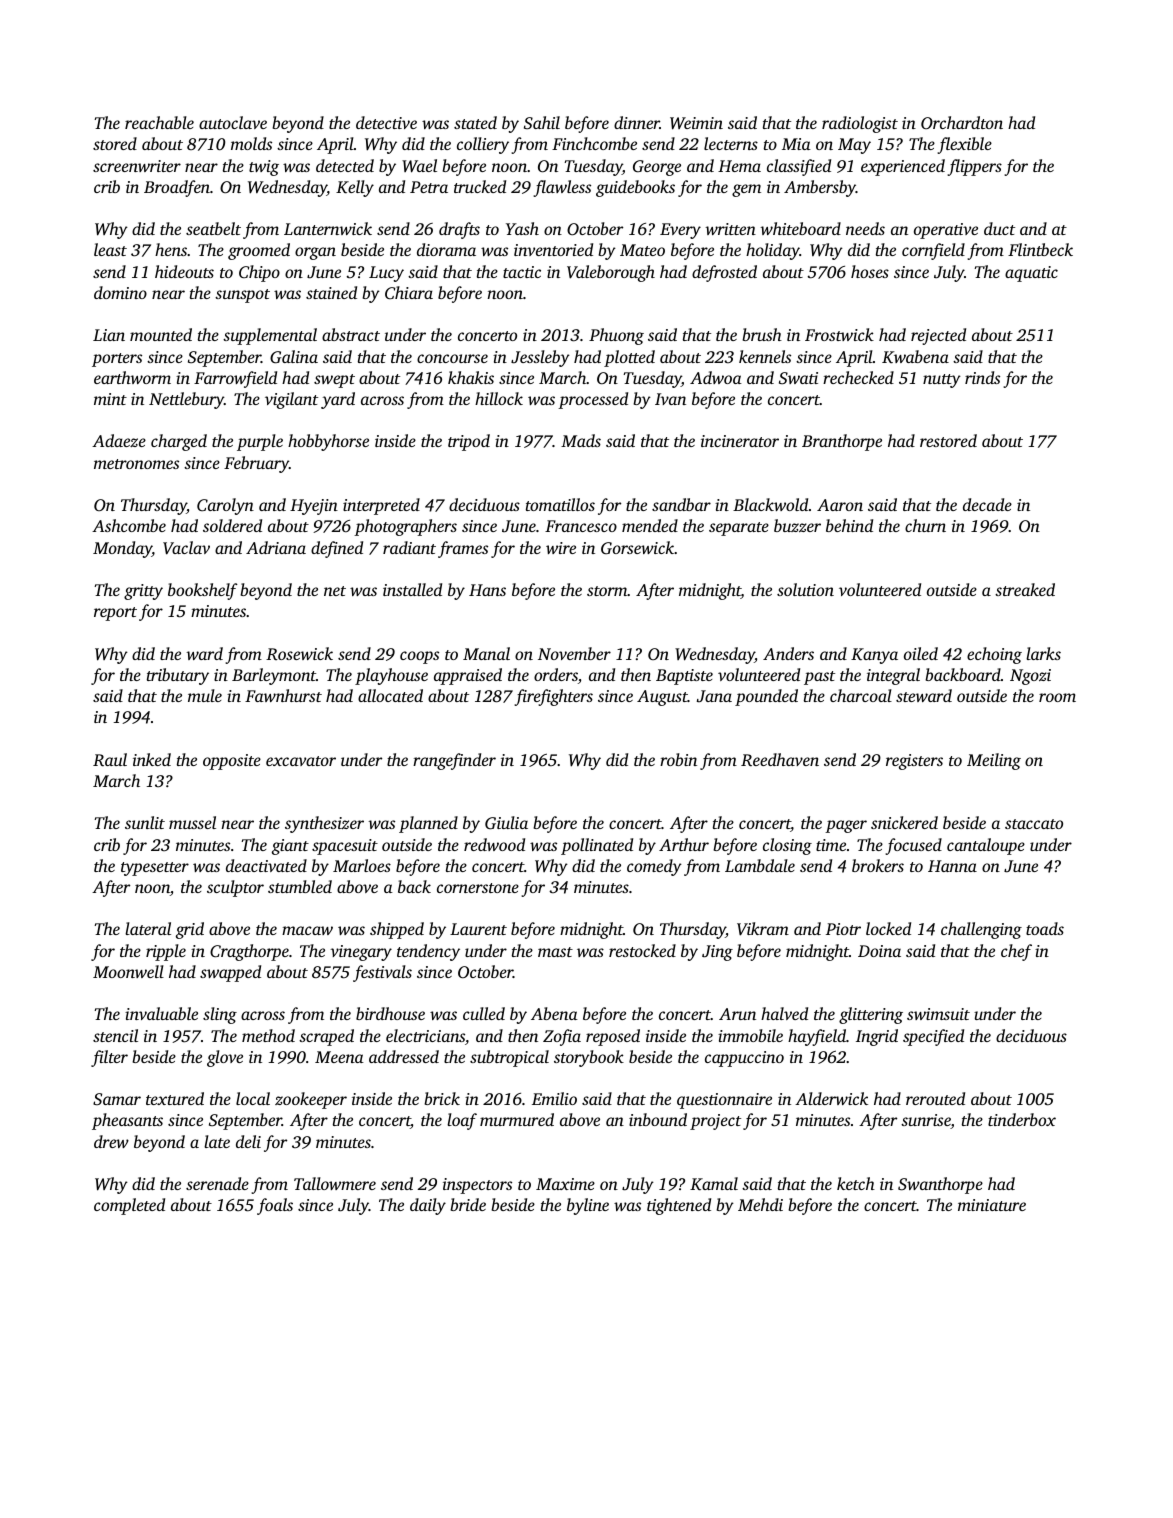  Describe the element at coordinates (724, 273) in the document. I see `defrosted` at that location.
